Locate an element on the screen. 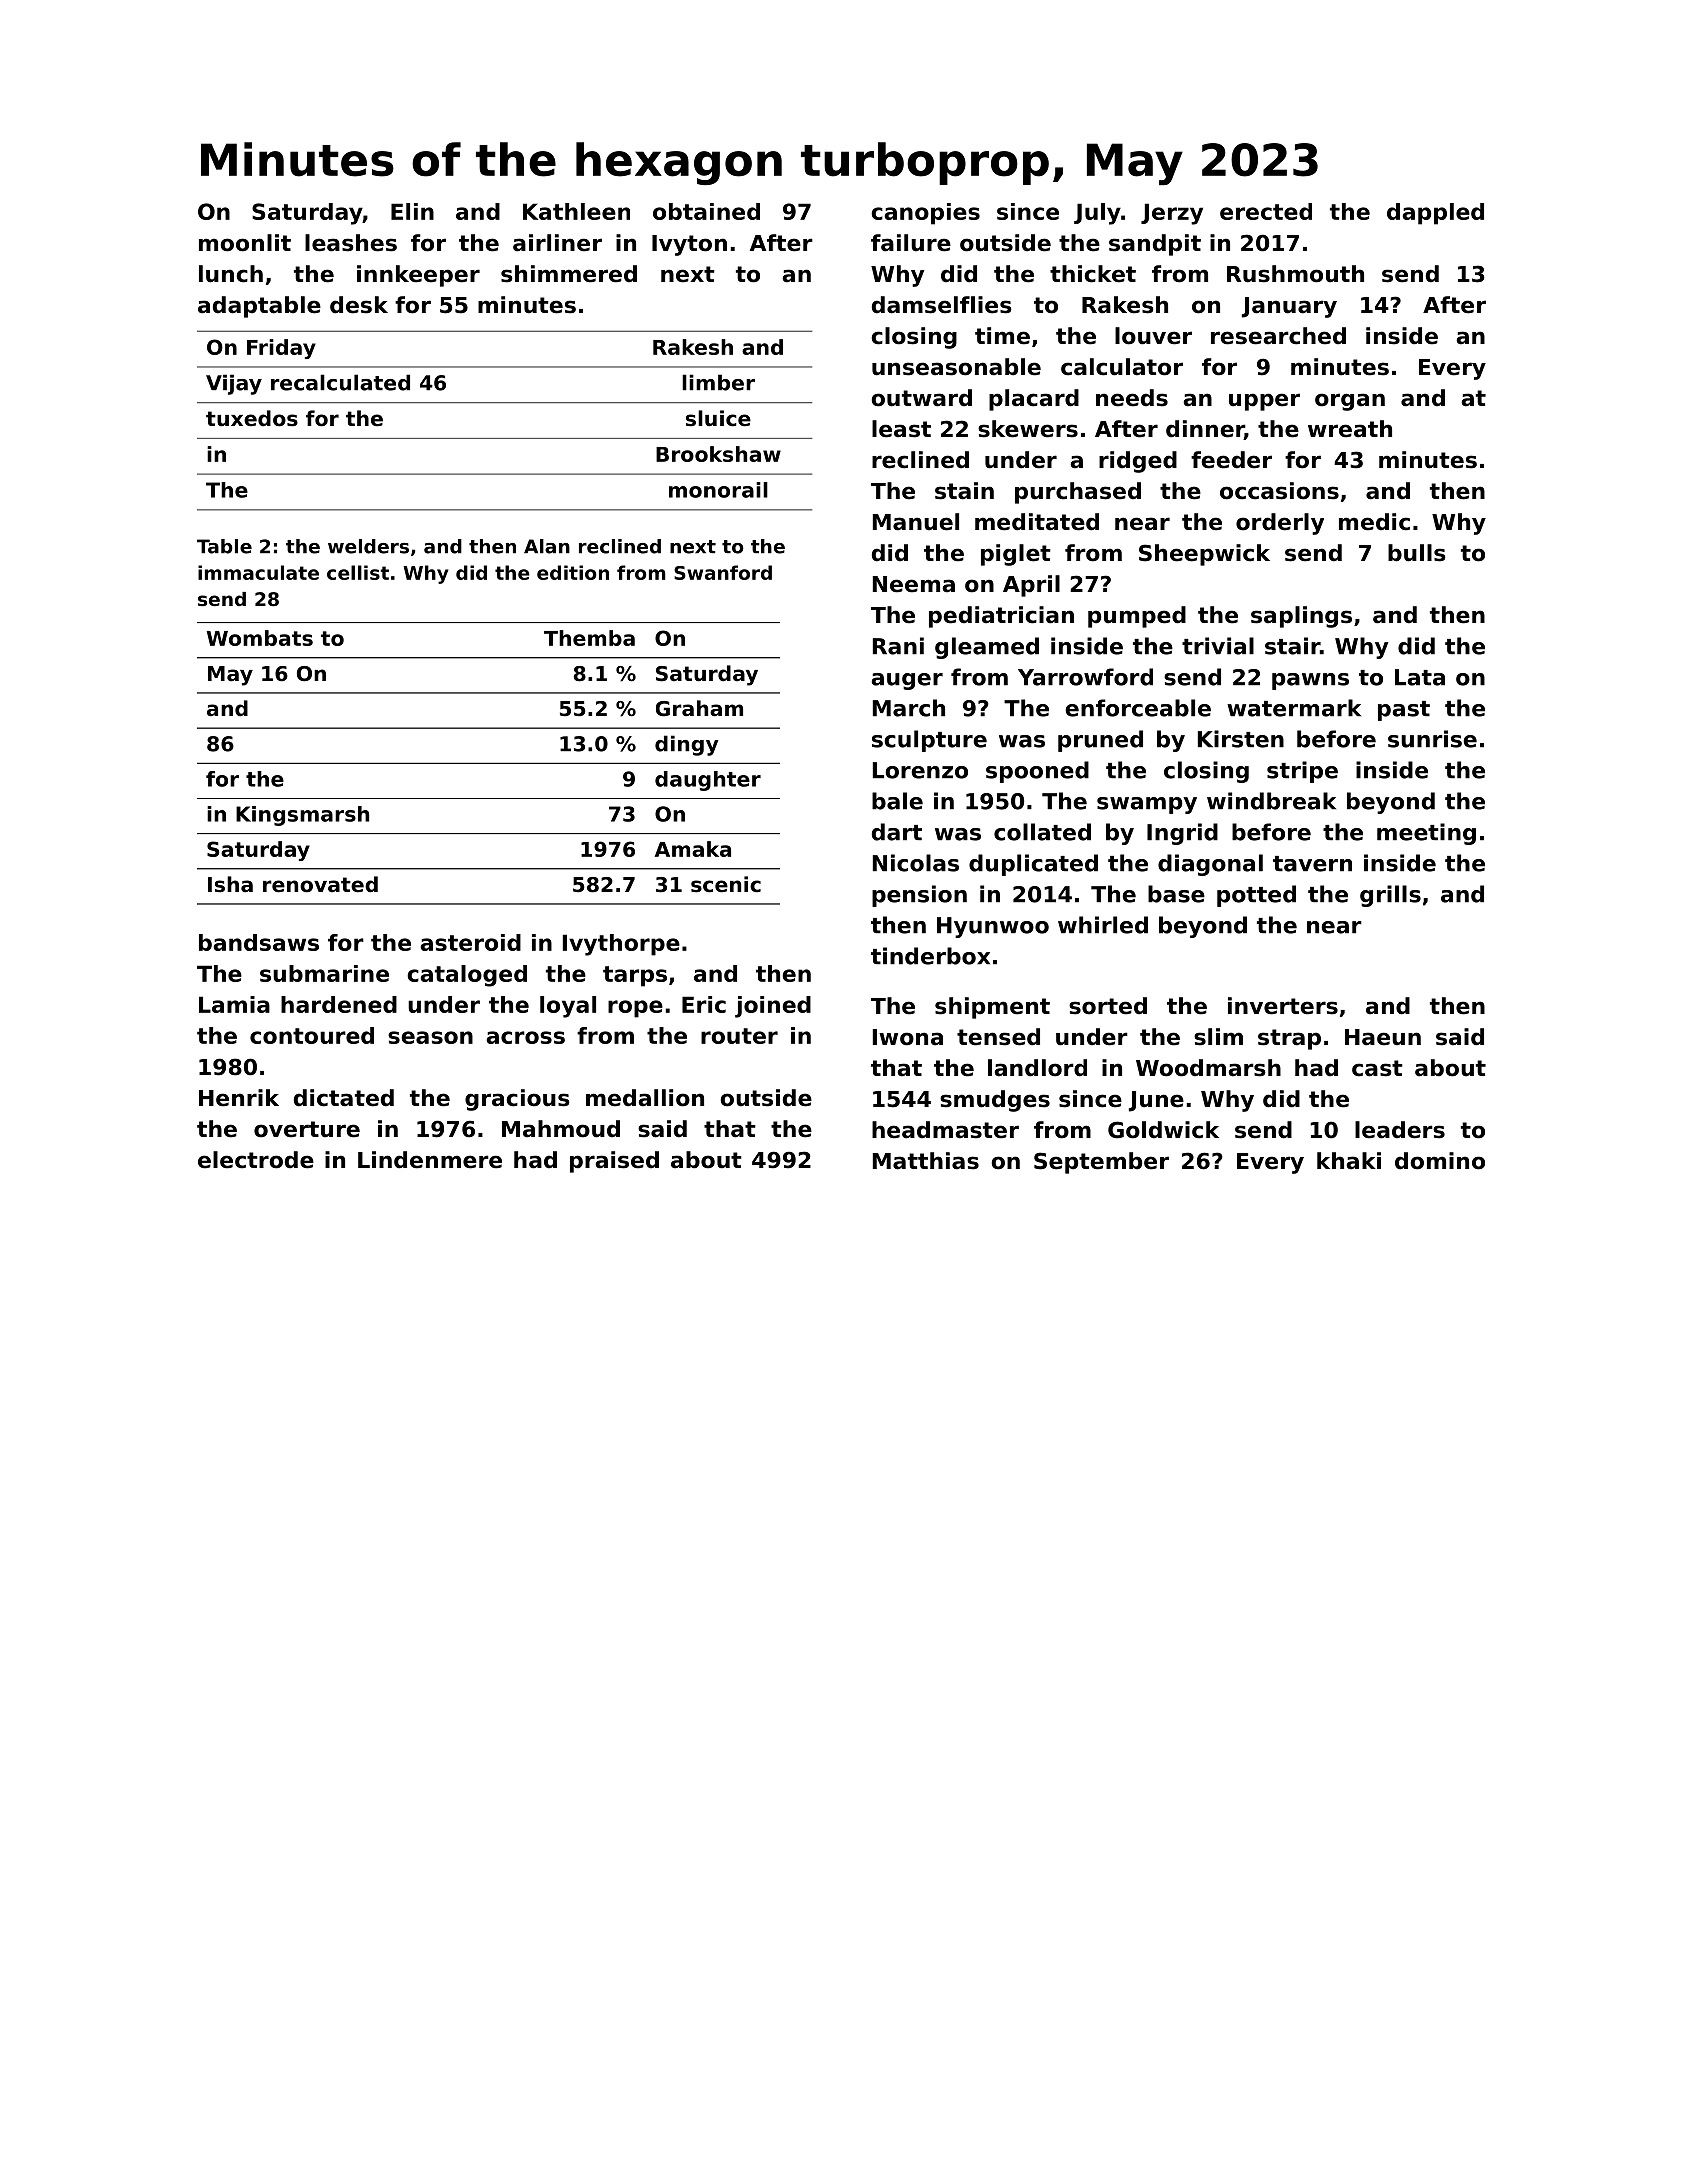  Kathleen is located at coordinates (576, 211).
